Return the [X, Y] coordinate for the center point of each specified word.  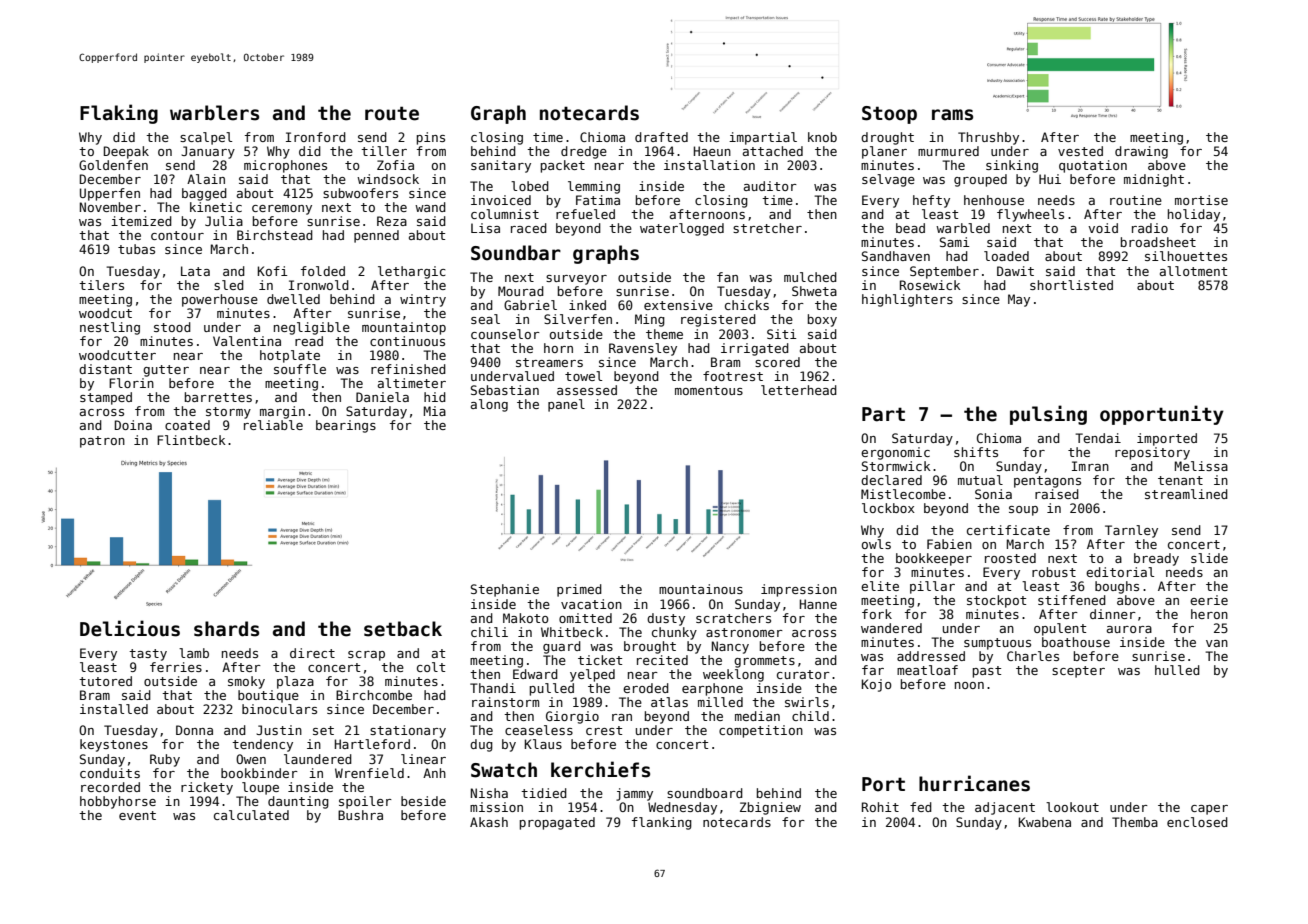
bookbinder [259, 773]
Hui [1050, 179]
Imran [1090, 466]
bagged [204, 194]
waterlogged [682, 229]
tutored [105, 681]
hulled [1177, 670]
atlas [669, 702]
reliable [273, 425]
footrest [733, 376]
